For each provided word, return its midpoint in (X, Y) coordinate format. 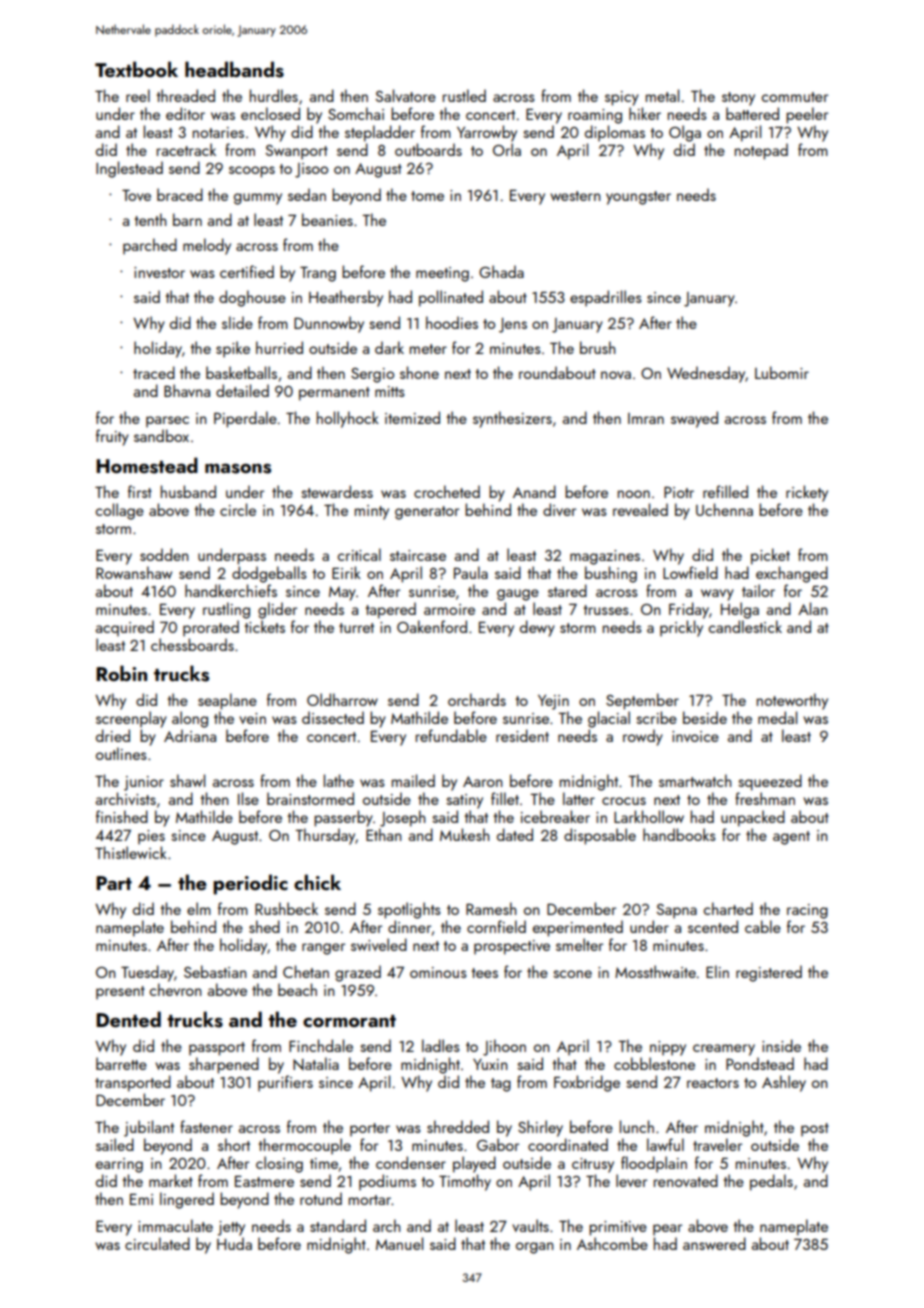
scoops (252, 172)
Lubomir (782, 372)
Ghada (501, 271)
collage (119, 511)
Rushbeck (286, 908)
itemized (412, 417)
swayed (694, 419)
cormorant (349, 1021)
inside (781, 1045)
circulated (157, 1243)
